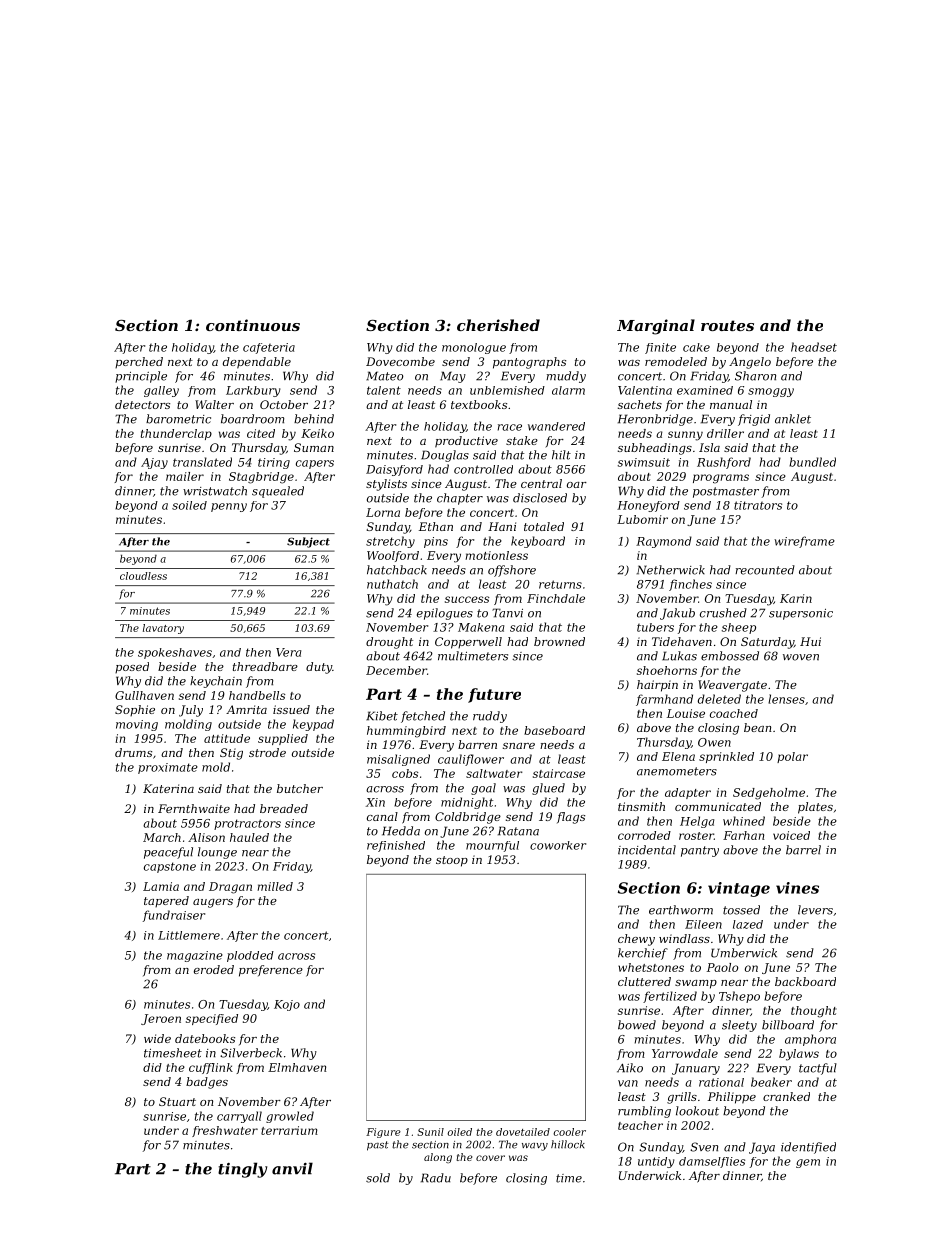 Image resolution: width=952 pixels, height=1233 pixels. I want to click on amphora, so click(810, 1040).
